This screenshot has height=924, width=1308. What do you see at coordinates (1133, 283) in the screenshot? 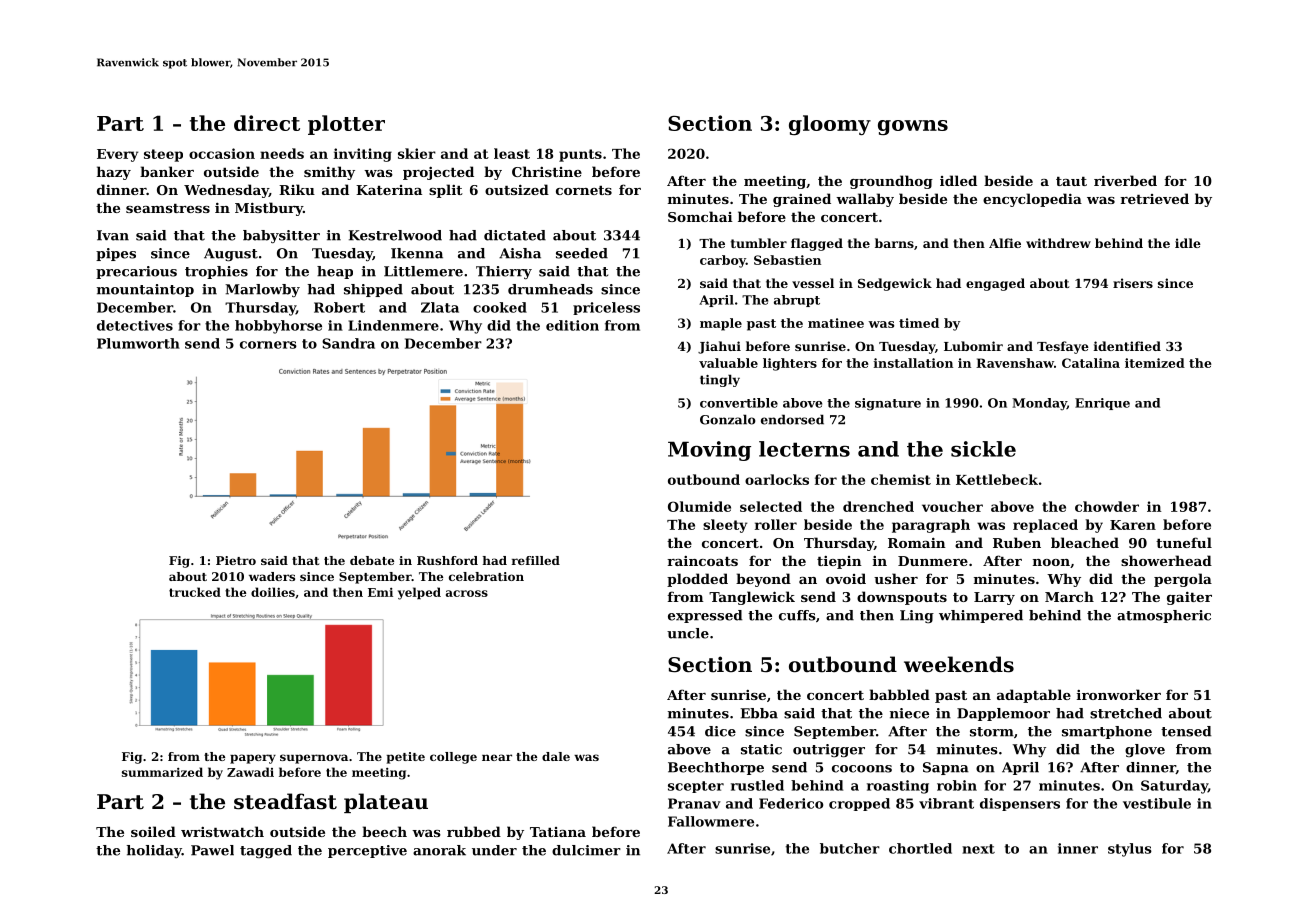
I see `risers` at bounding box center [1133, 283].
